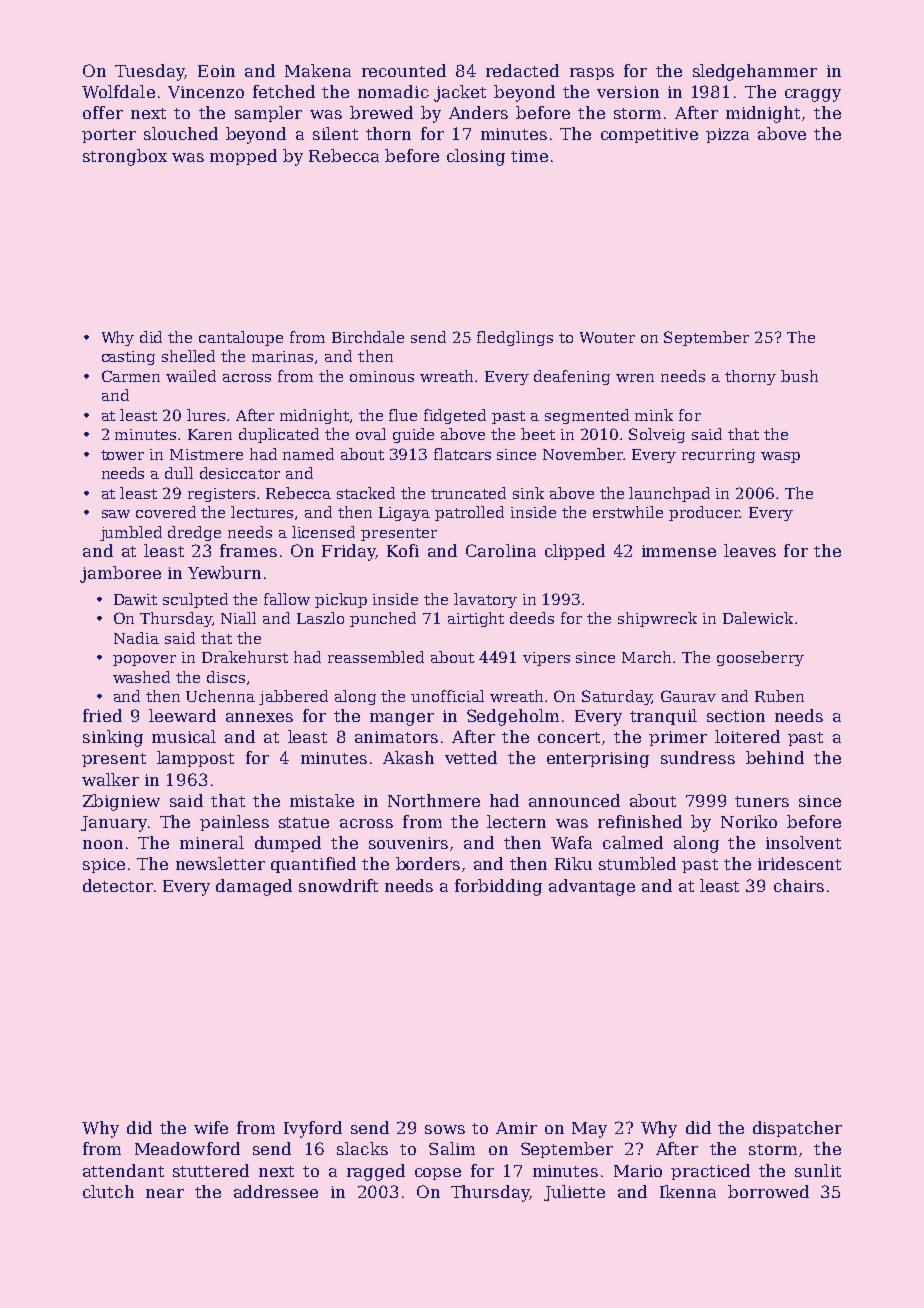 Image resolution: width=924 pixels, height=1308 pixels. What do you see at coordinates (688, 1191) in the document?
I see `Ikenna` at bounding box center [688, 1191].
